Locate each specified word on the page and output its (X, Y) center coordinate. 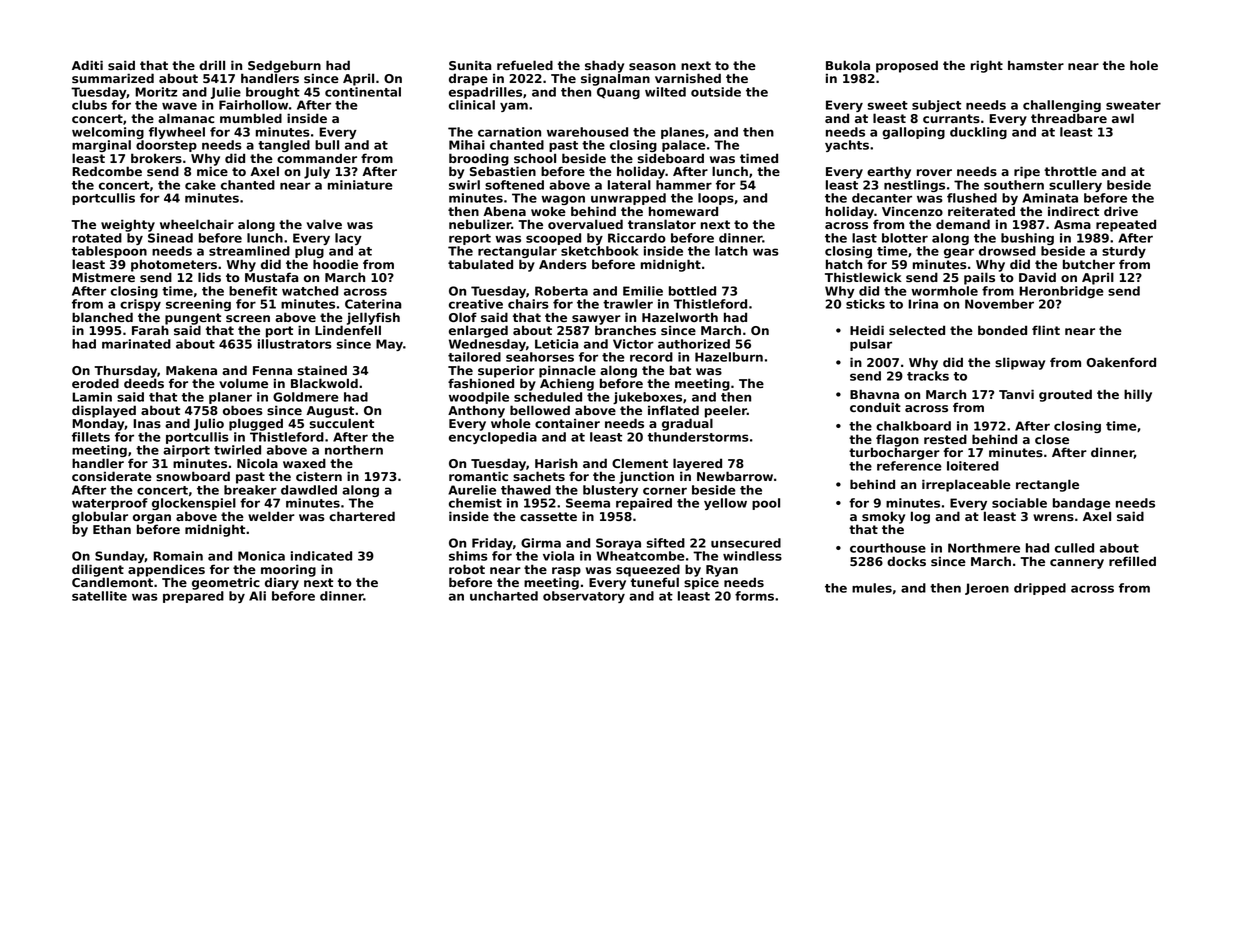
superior (506, 371)
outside (716, 92)
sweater (1133, 105)
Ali (257, 596)
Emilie (643, 291)
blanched (102, 317)
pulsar (871, 345)
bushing (1027, 239)
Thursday (125, 371)
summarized (113, 78)
